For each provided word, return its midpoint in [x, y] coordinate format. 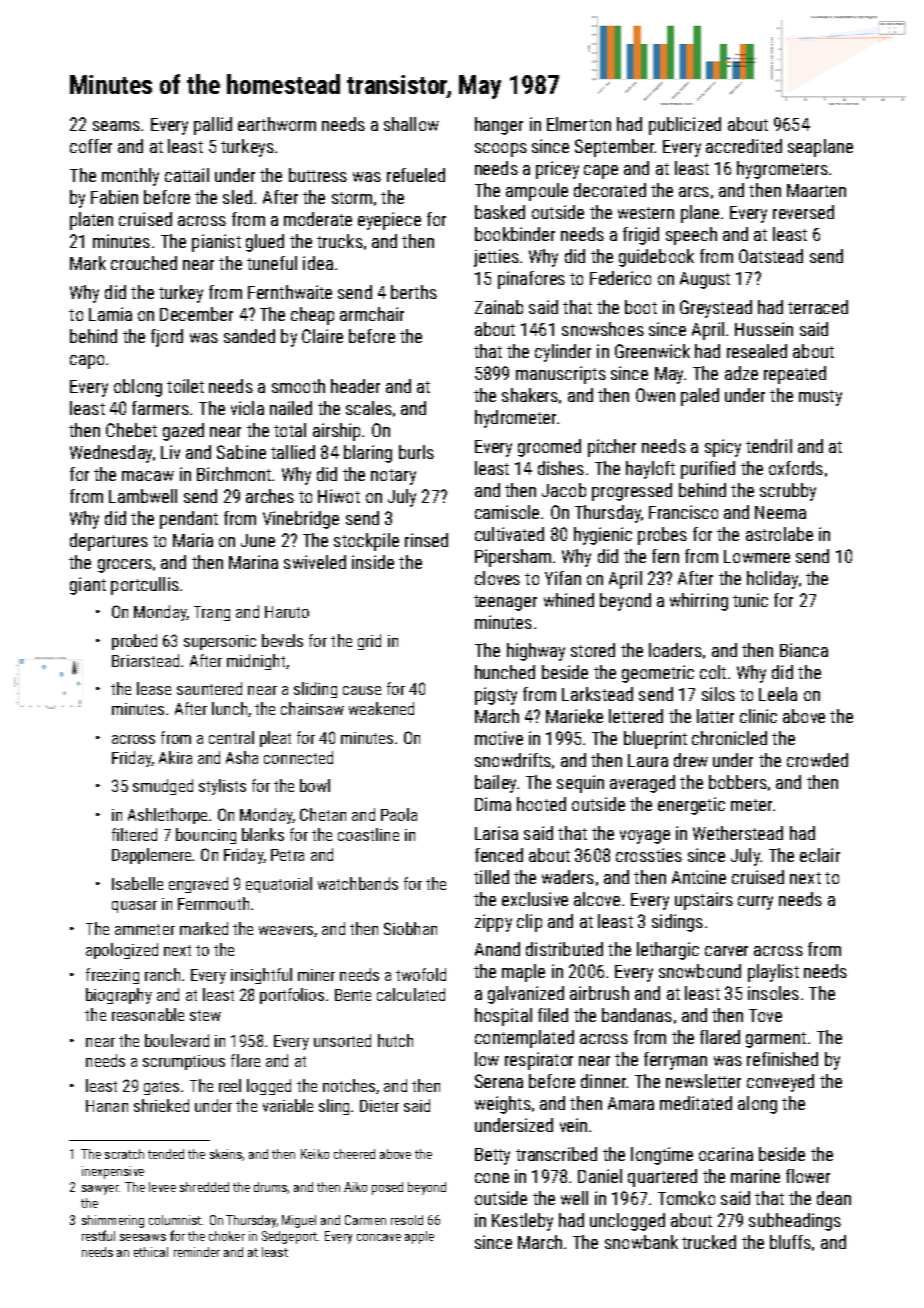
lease [154, 688]
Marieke [574, 716]
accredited [744, 146]
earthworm [277, 124]
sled [237, 197]
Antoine [699, 877]
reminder [197, 1252]
